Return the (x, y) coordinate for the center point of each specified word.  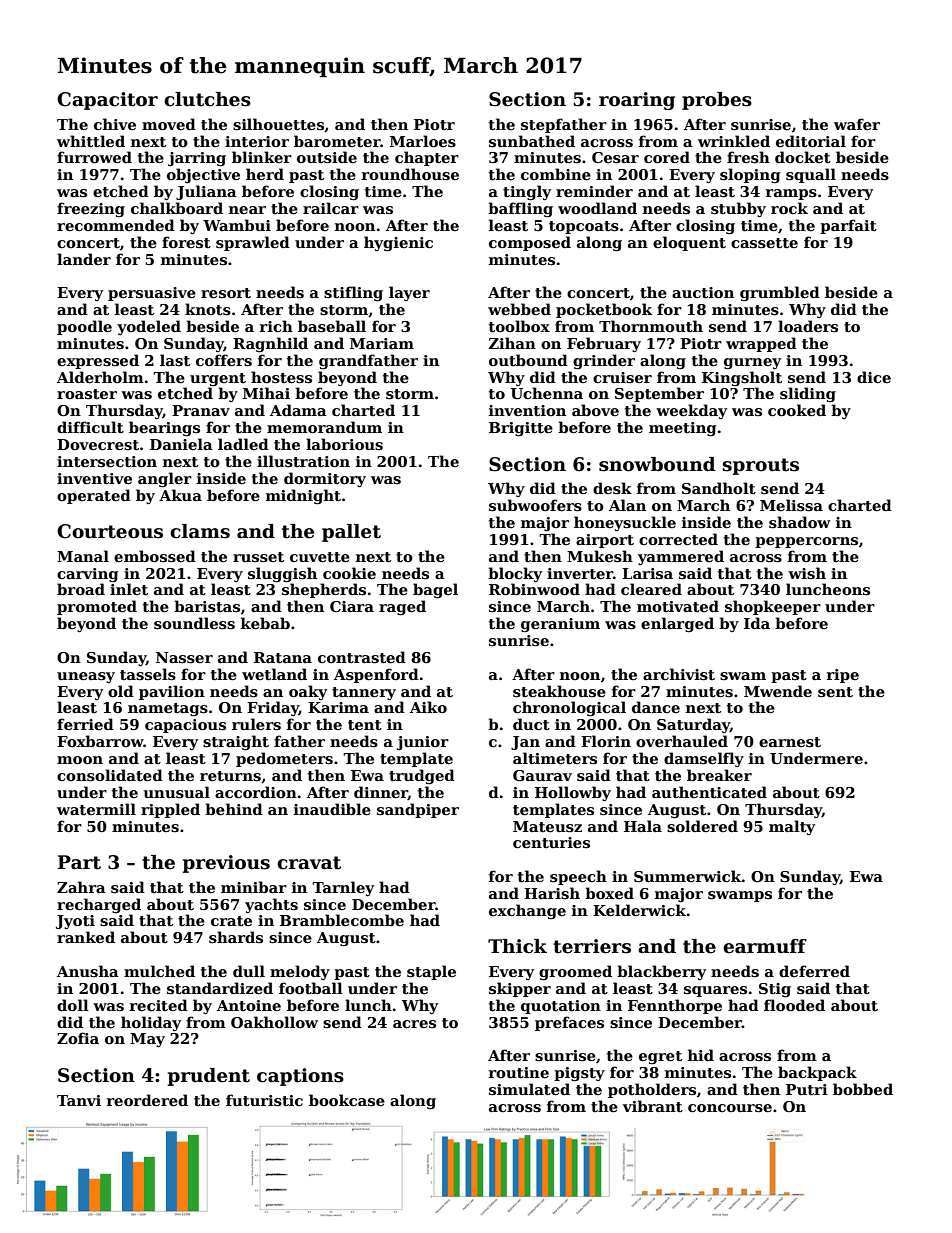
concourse (730, 1108)
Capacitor (107, 101)
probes (717, 101)
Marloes (423, 141)
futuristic (264, 1100)
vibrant (653, 1106)
